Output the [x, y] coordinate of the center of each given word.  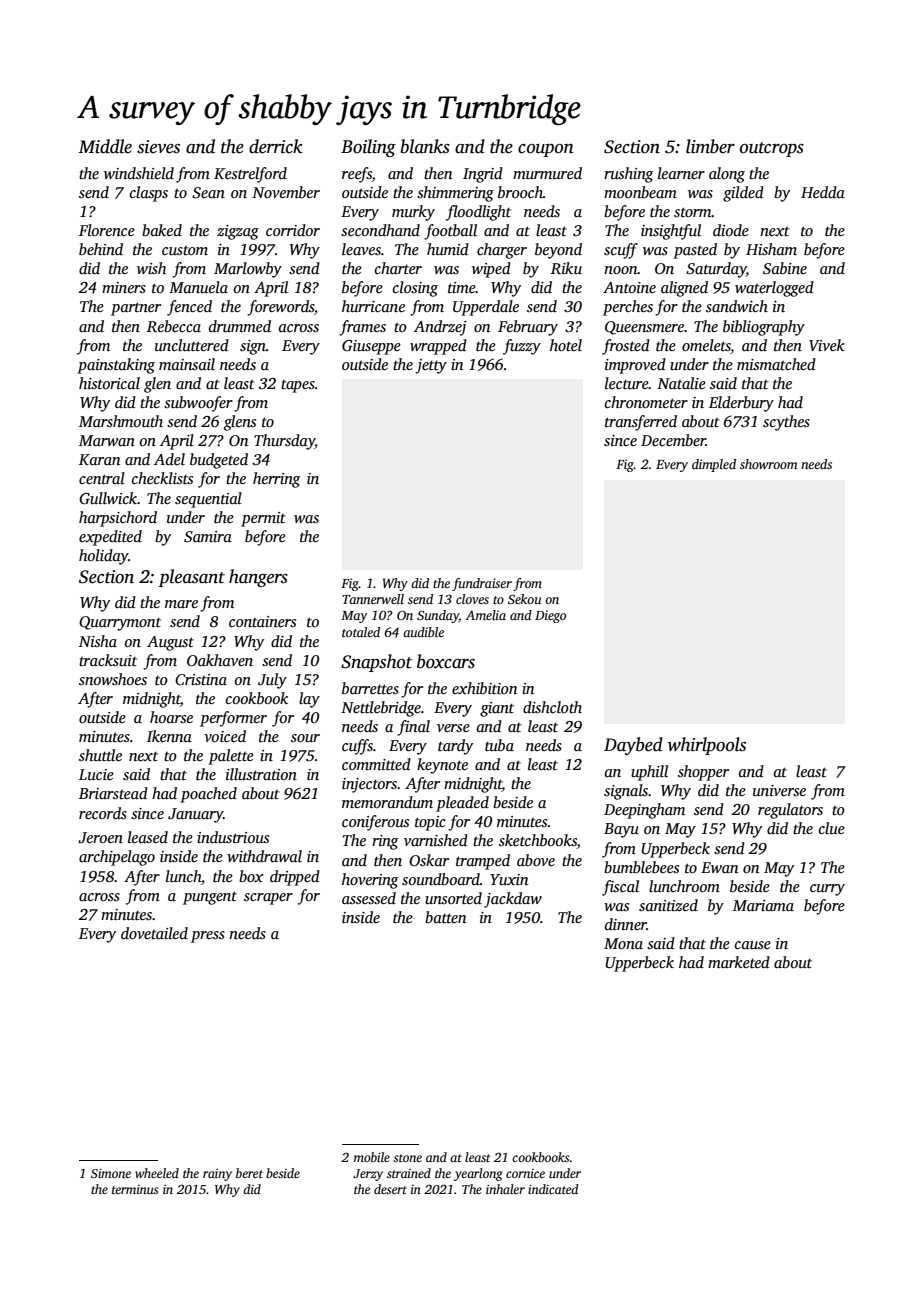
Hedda [823, 192]
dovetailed [154, 933]
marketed [739, 962]
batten [446, 917]
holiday [103, 557]
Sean [208, 193]
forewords [280, 308]
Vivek [827, 345]
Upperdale [486, 308]
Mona [623, 943]
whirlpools [707, 746]
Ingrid [483, 175]
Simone [111, 1173]
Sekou [524, 599]
